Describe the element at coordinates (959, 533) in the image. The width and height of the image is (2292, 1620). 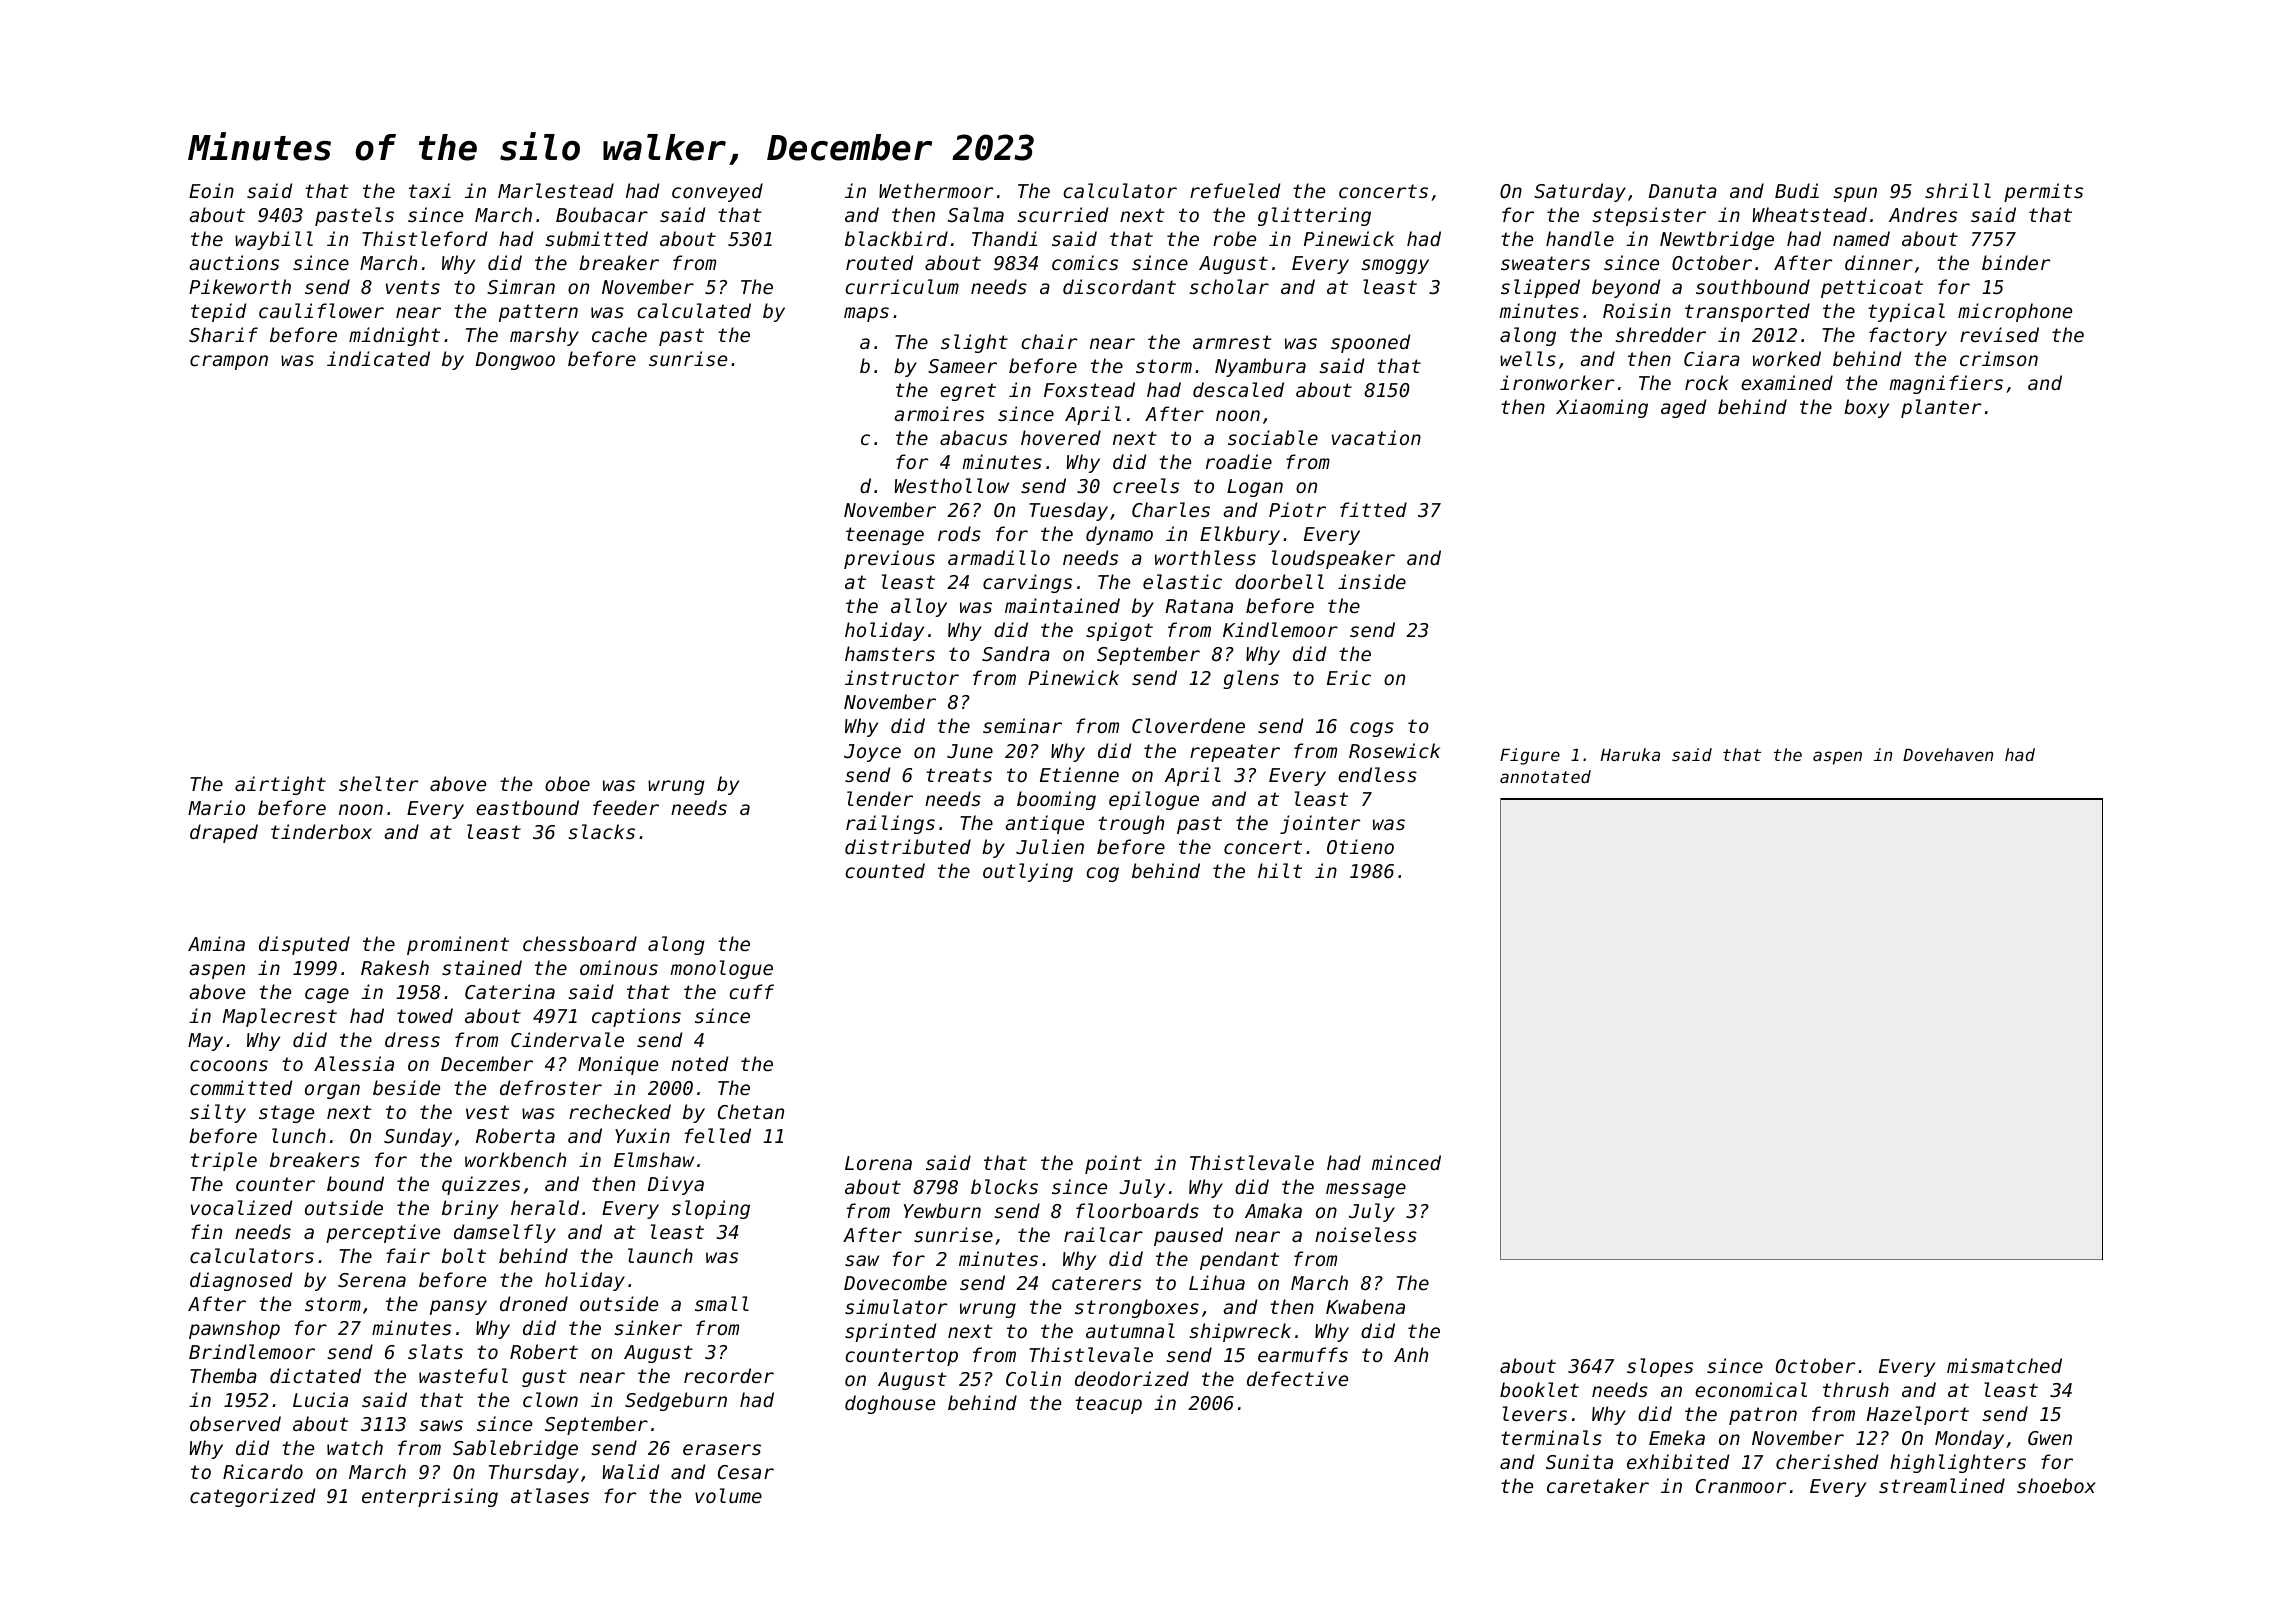
I see `rods` at that location.
